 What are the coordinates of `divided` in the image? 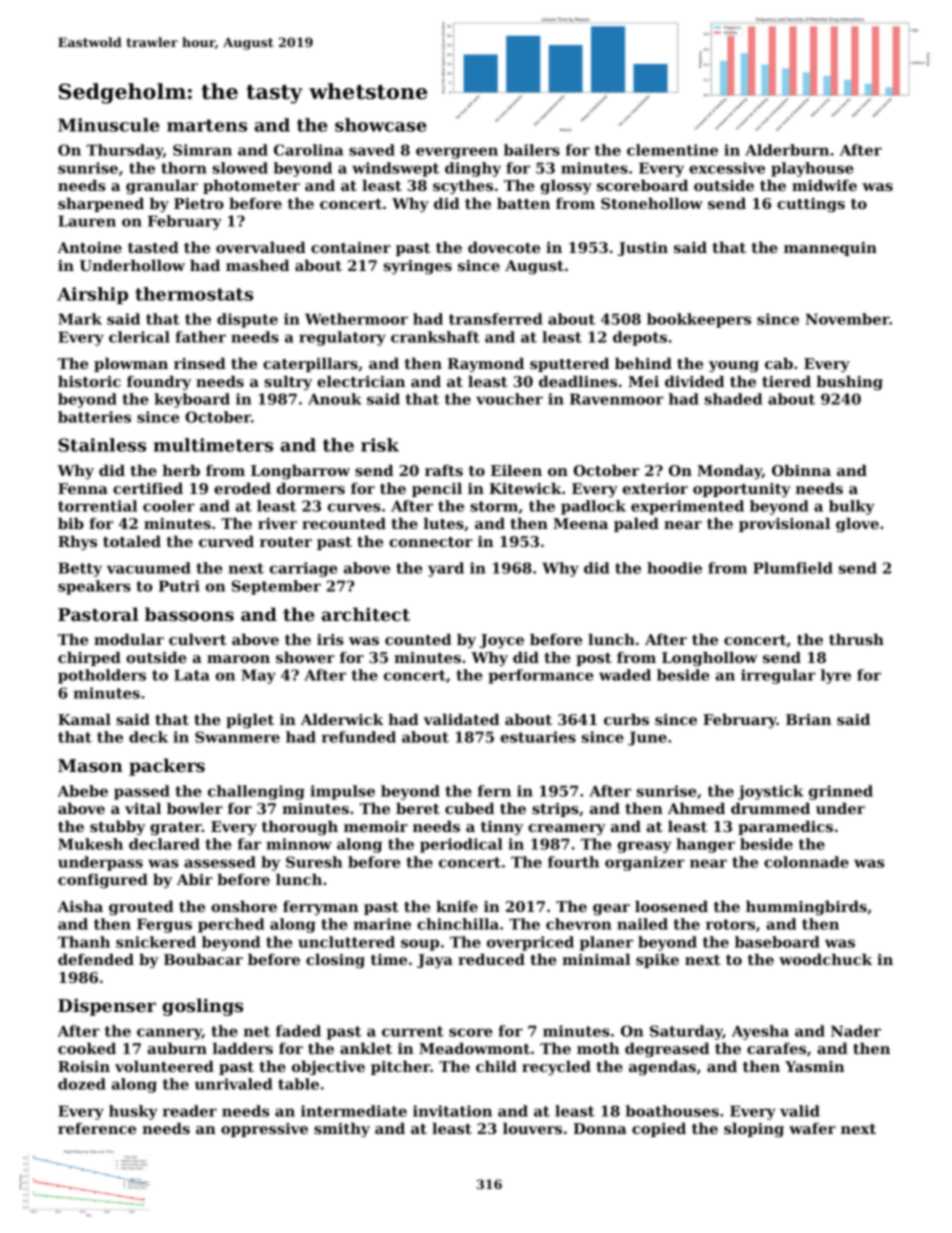 It's located at (694, 381).
